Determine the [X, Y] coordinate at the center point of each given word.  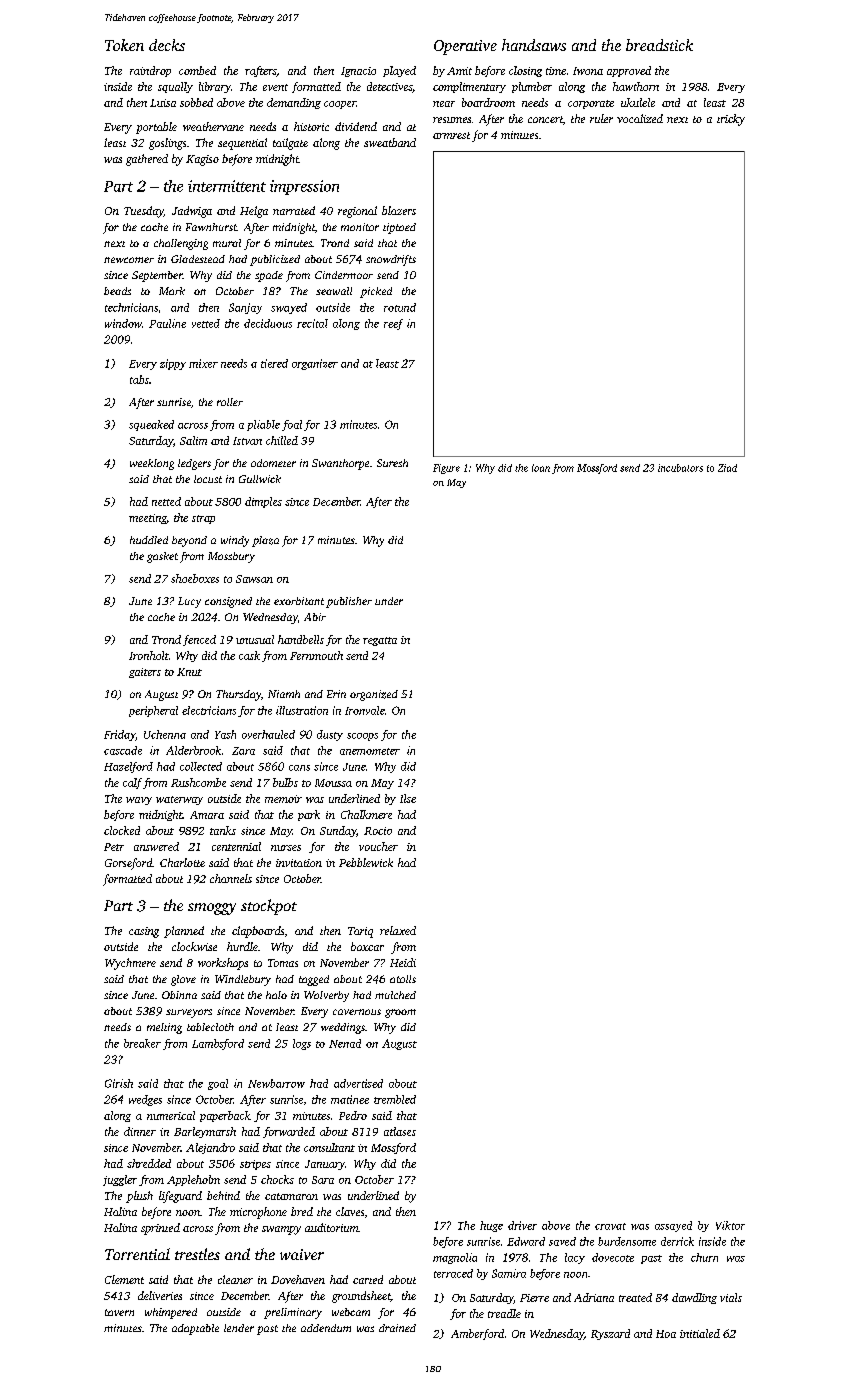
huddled [149, 540]
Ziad [727, 468]
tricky [731, 120]
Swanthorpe [340, 464]
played [399, 71]
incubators [680, 468]
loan [541, 468]
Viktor [730, 1225]
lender [239, 1328]
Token [124, 45]
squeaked [151, 425]
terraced [453, 1273]
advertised [358, 1083]
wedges [145, 1100]
